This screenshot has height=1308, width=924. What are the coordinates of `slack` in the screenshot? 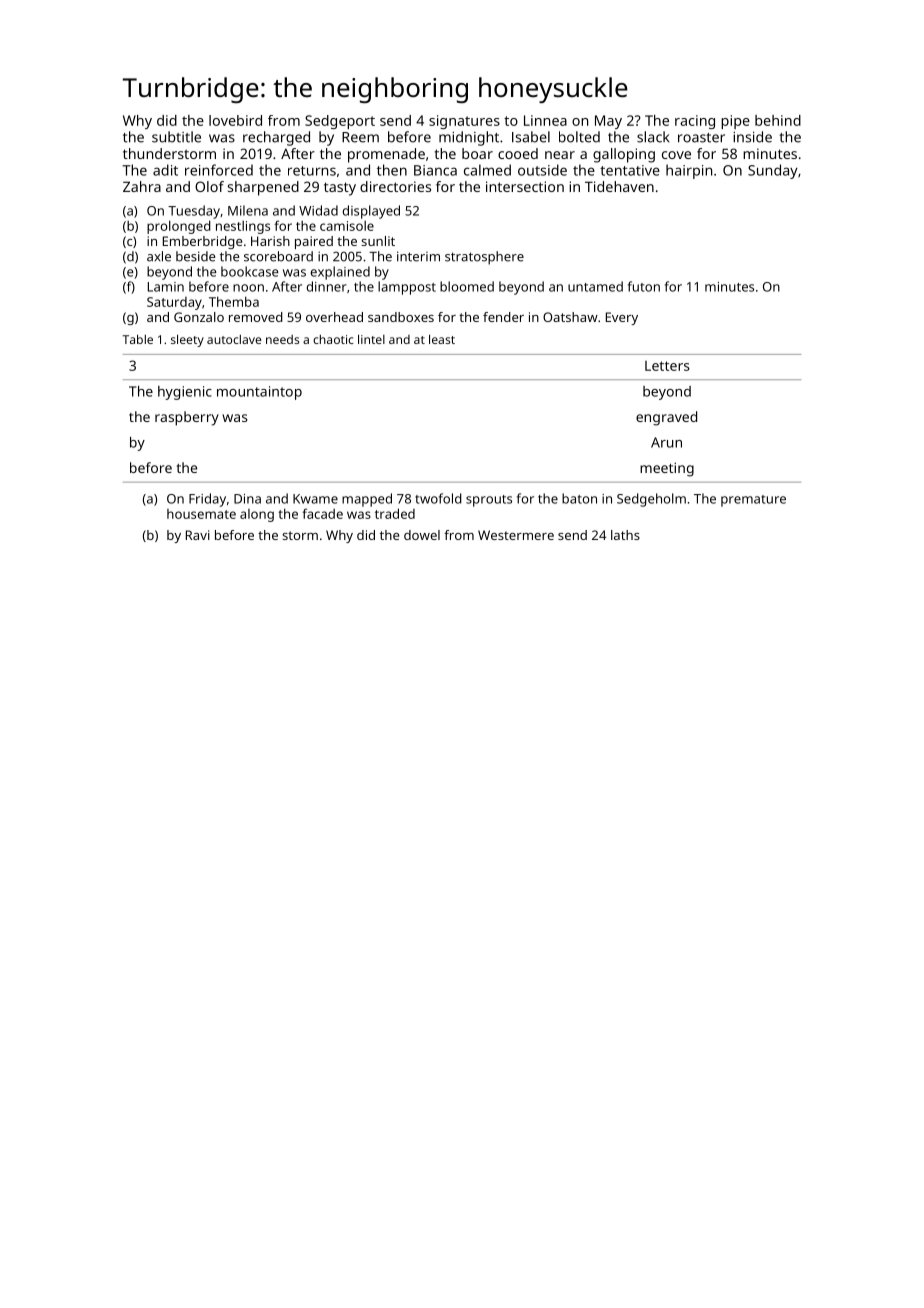 It's located at (653, 137).
